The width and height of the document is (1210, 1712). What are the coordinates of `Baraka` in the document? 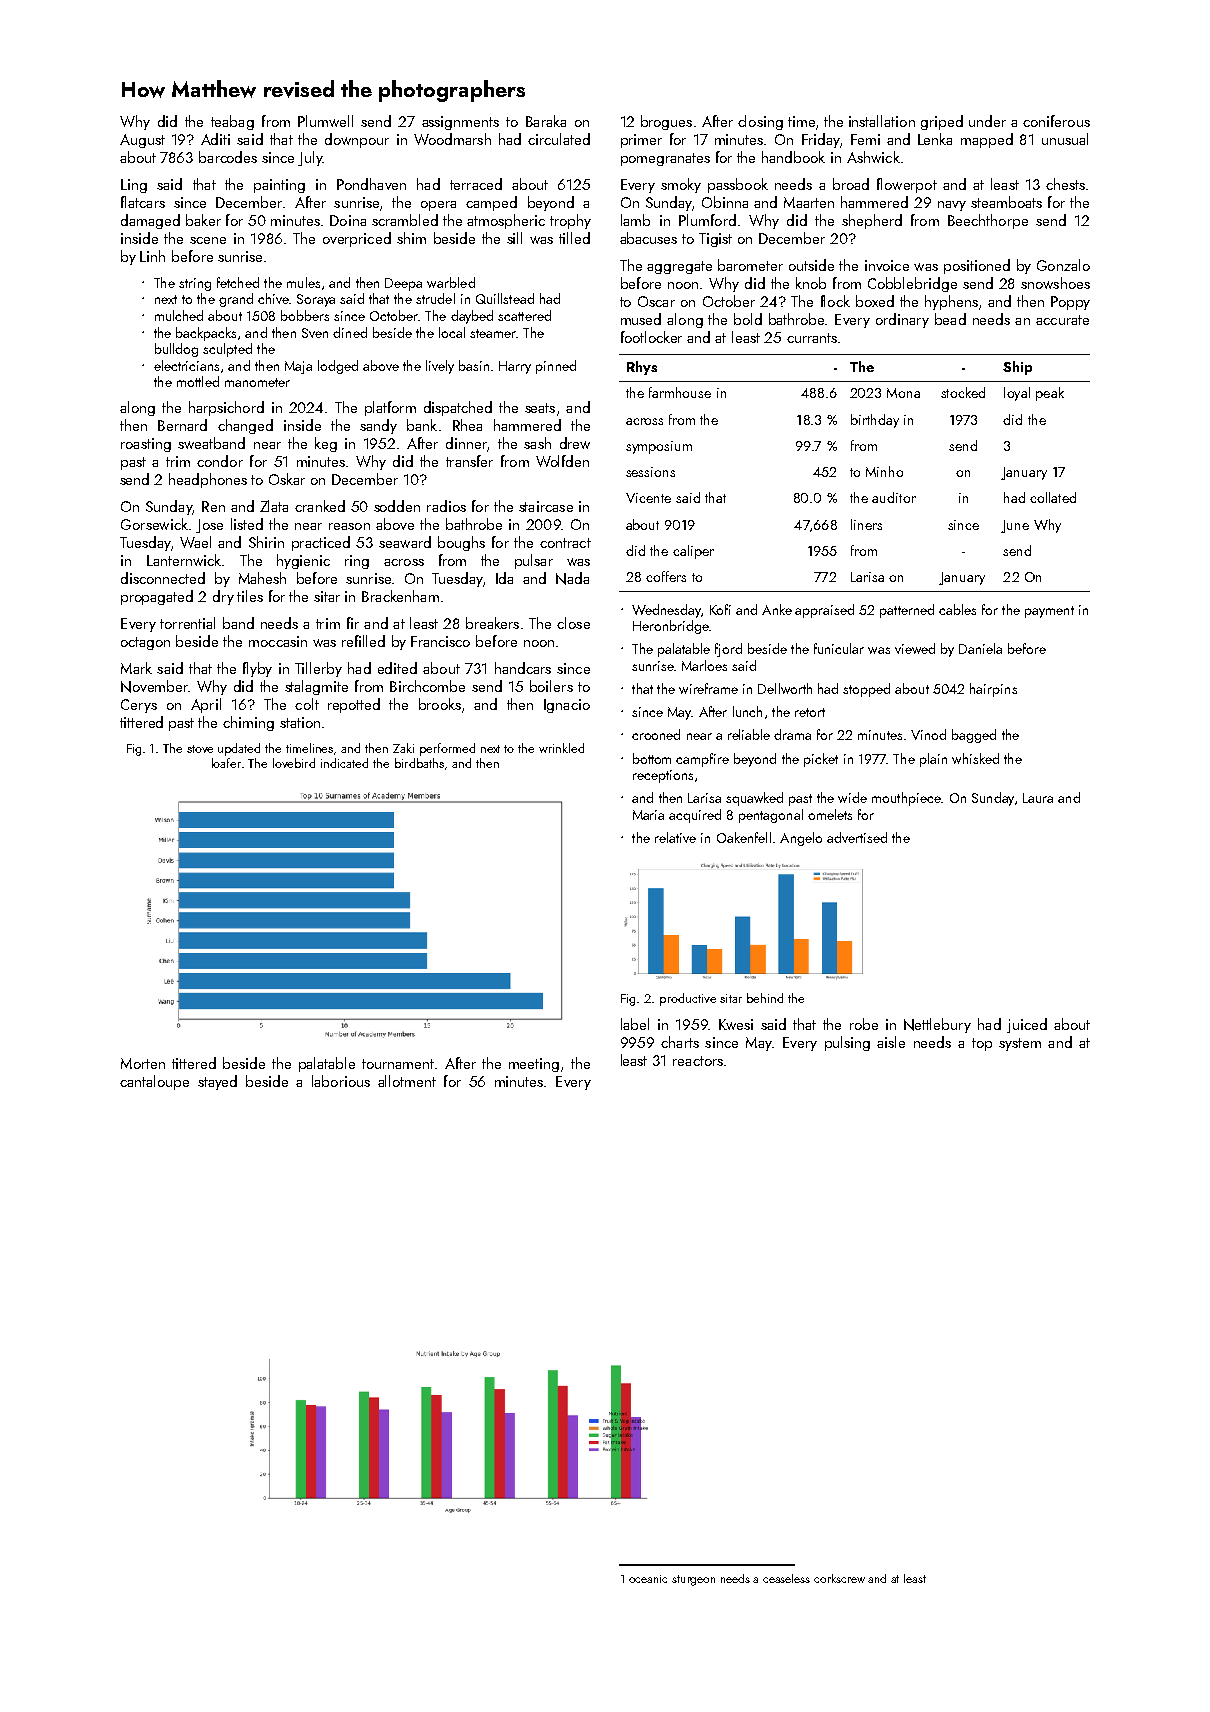 It's located at (546, 121).
